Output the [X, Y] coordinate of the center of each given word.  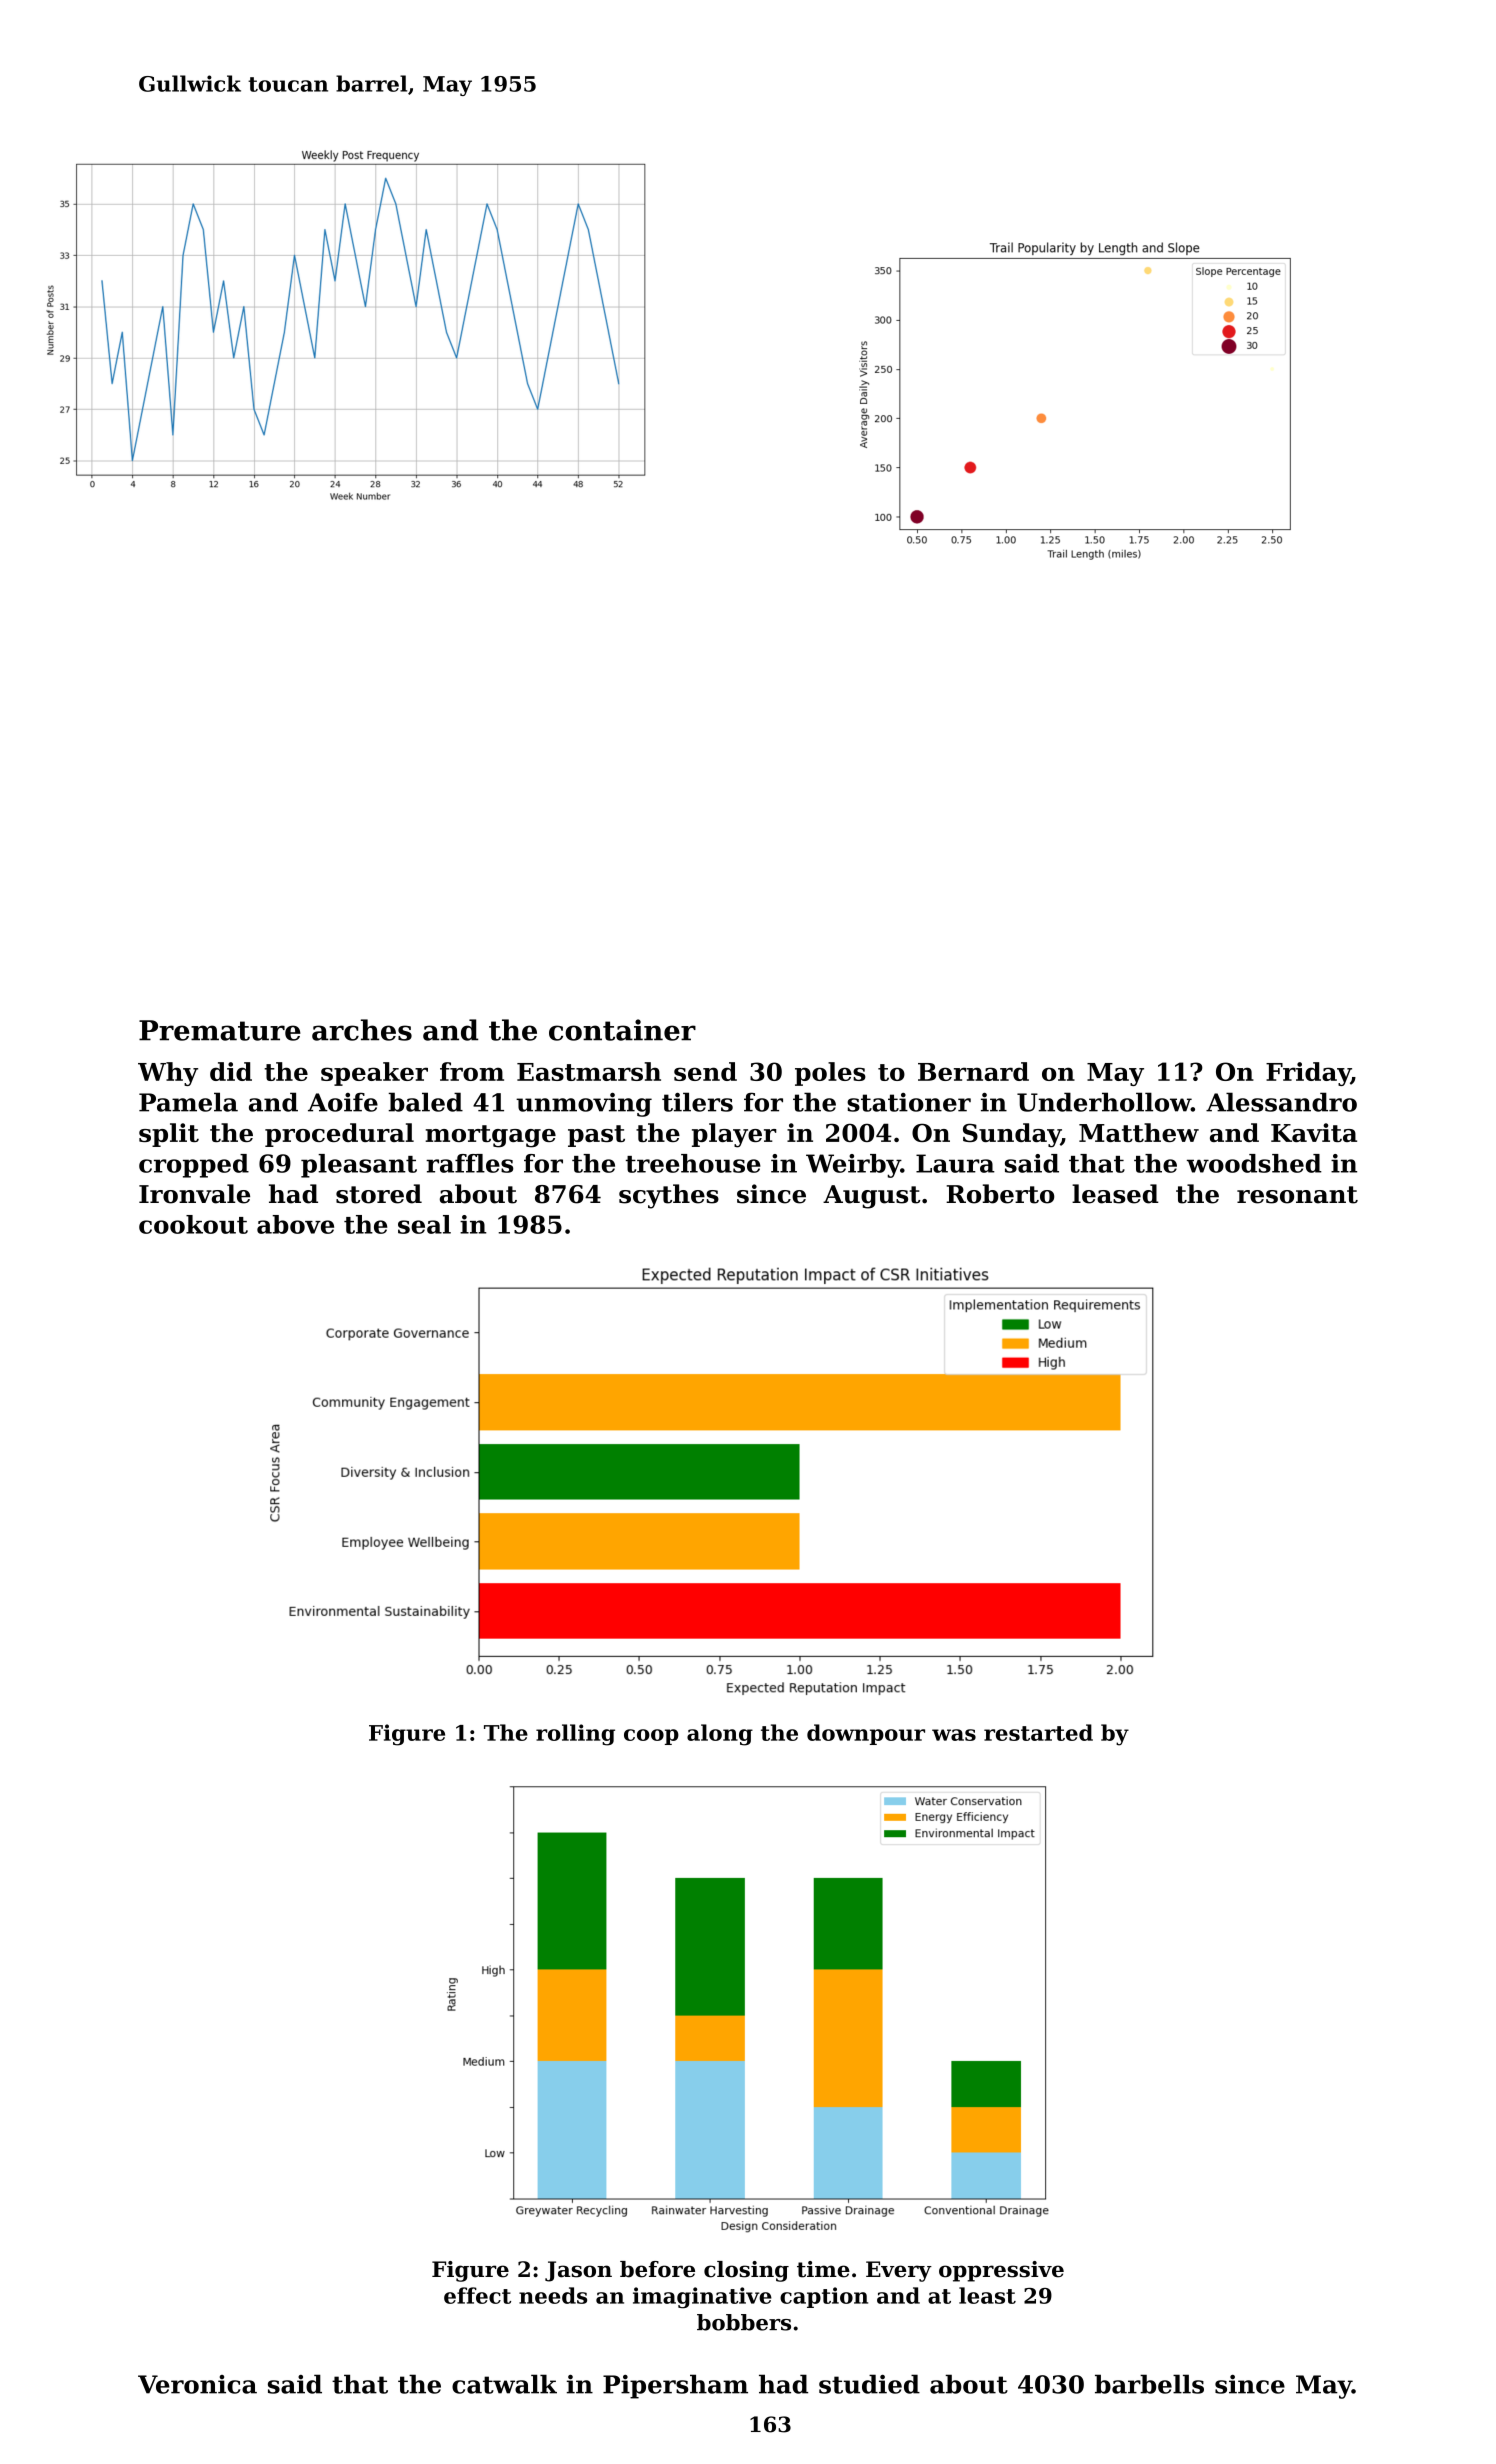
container [622, 1030]
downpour [866, 1734]
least [987, 2295]
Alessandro [1281, 1102]
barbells [1149, 2384]
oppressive [1001, 2271]
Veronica [197, 2384]
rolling [575, 1735]
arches [362, 1030]
